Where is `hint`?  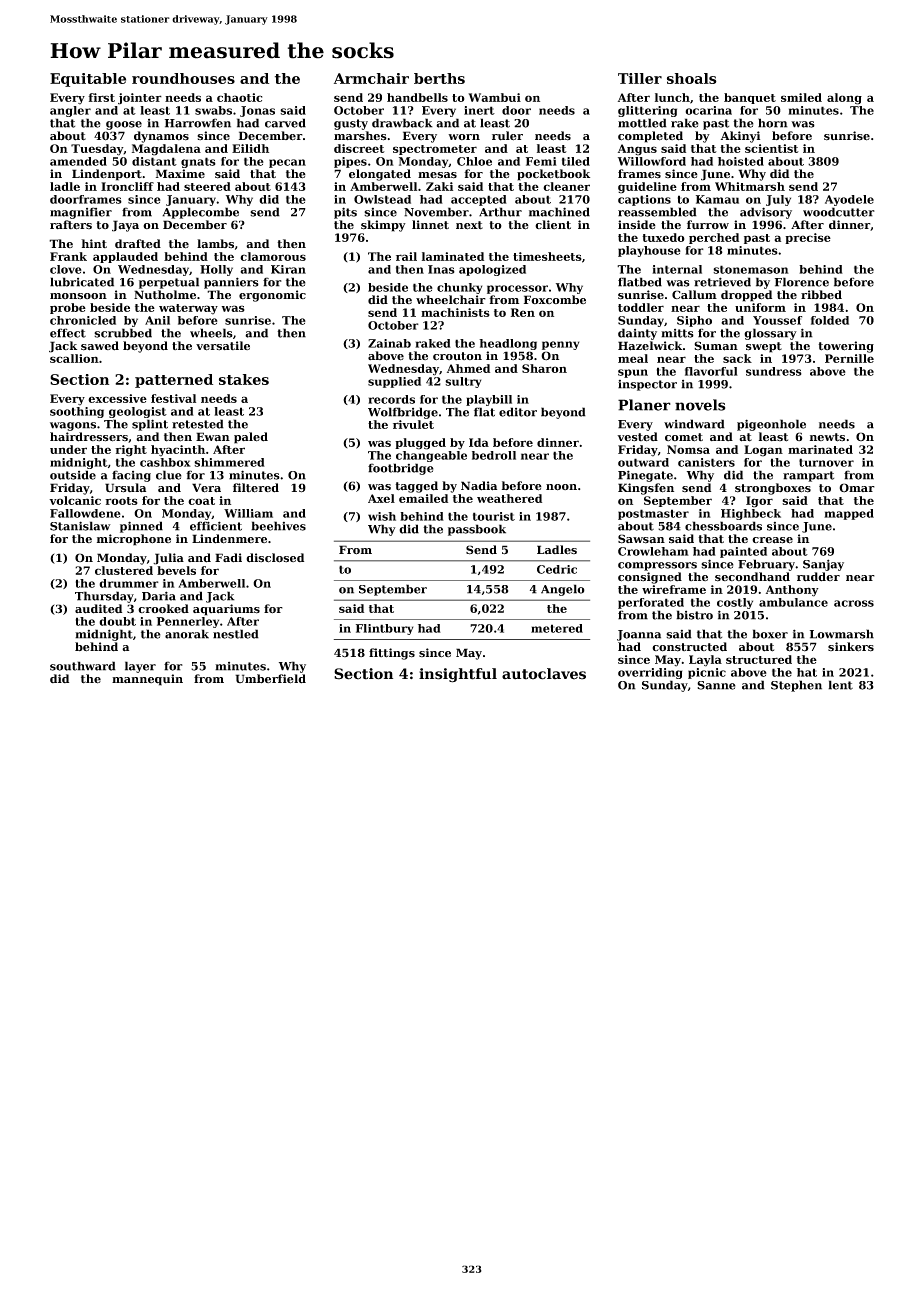 hint is located at coordinates (94, 243).
